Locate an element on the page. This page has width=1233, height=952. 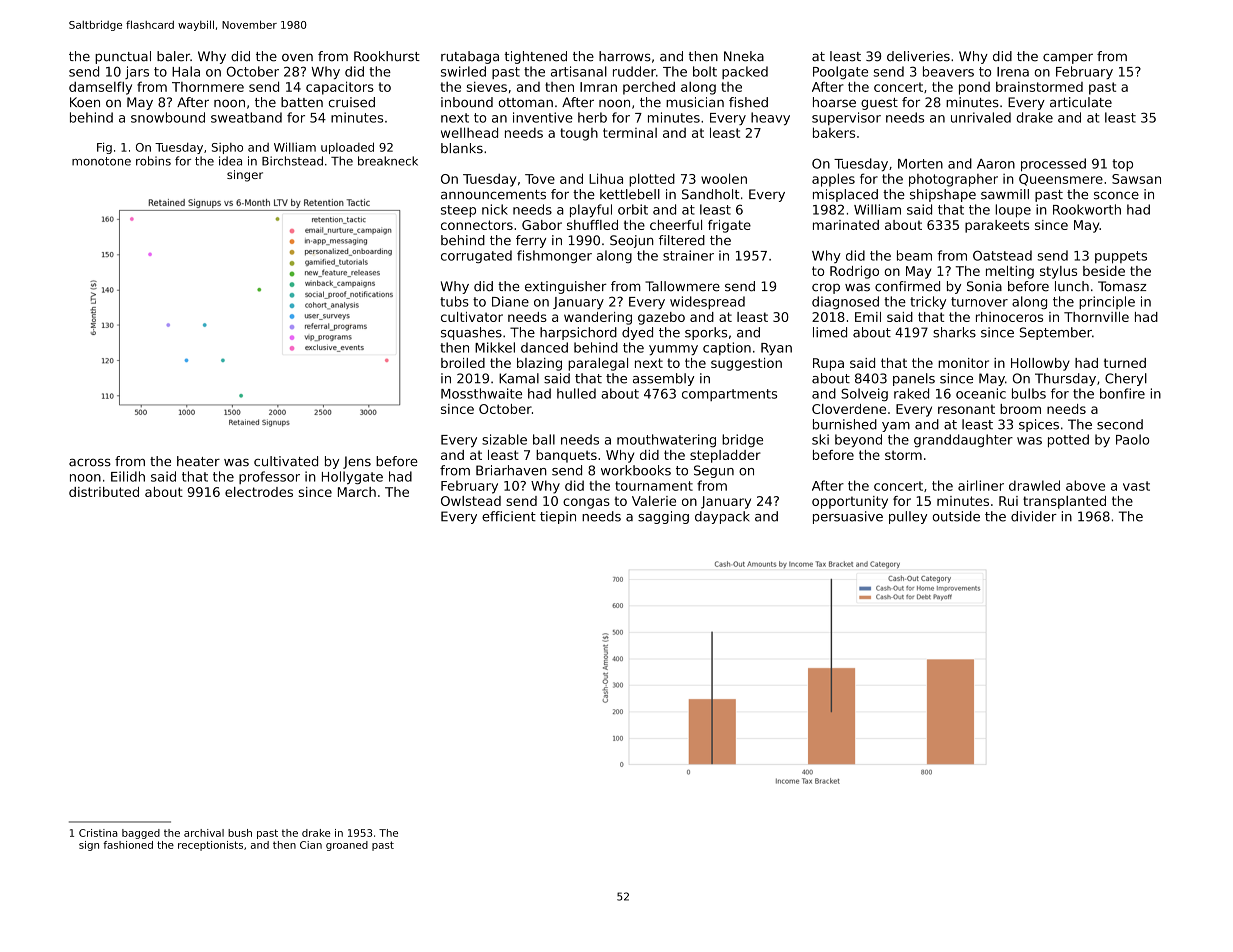
bush is located at coordinates (240, 833).
